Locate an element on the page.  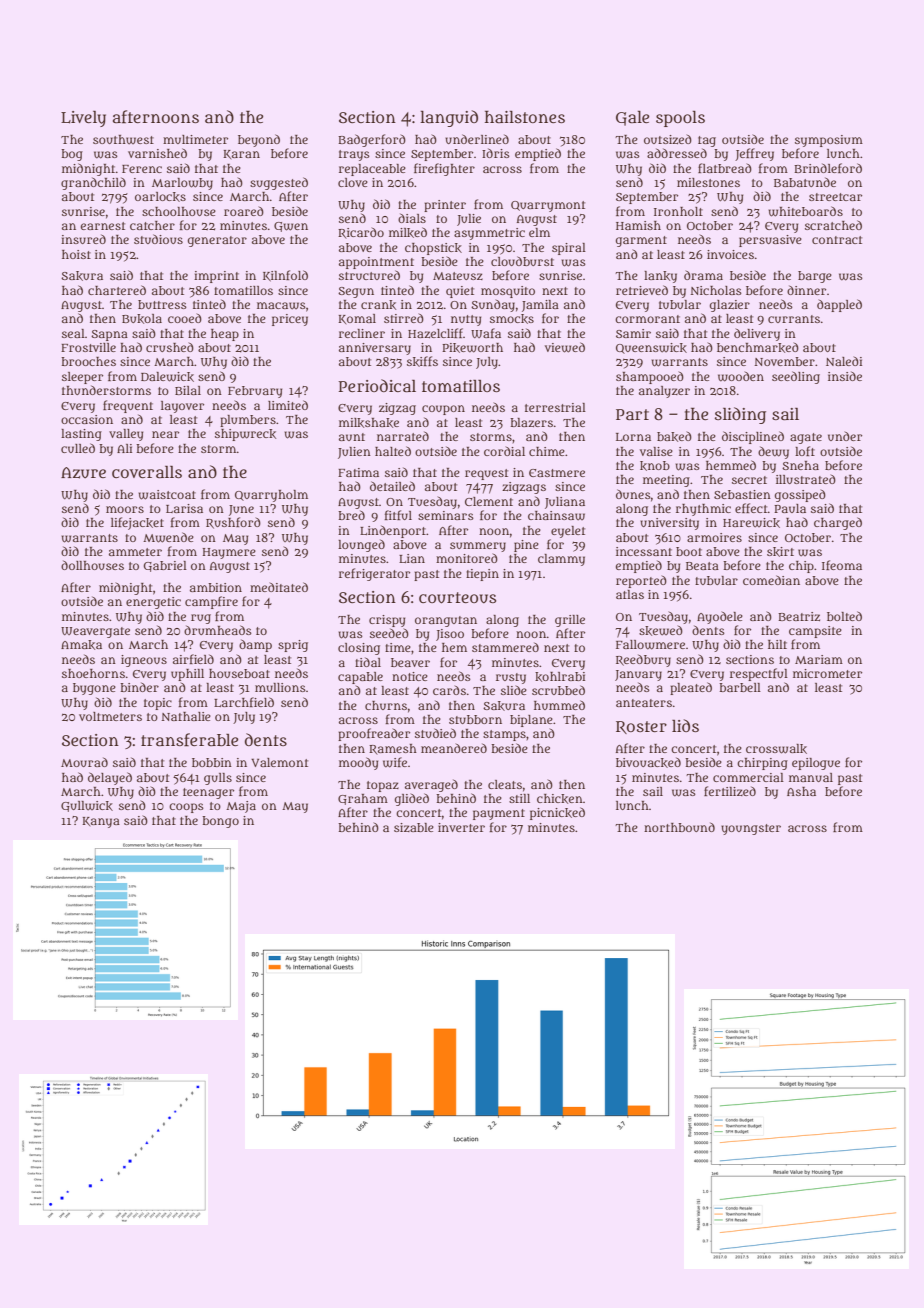
Badgerford is located at coordinates (372, 140).
